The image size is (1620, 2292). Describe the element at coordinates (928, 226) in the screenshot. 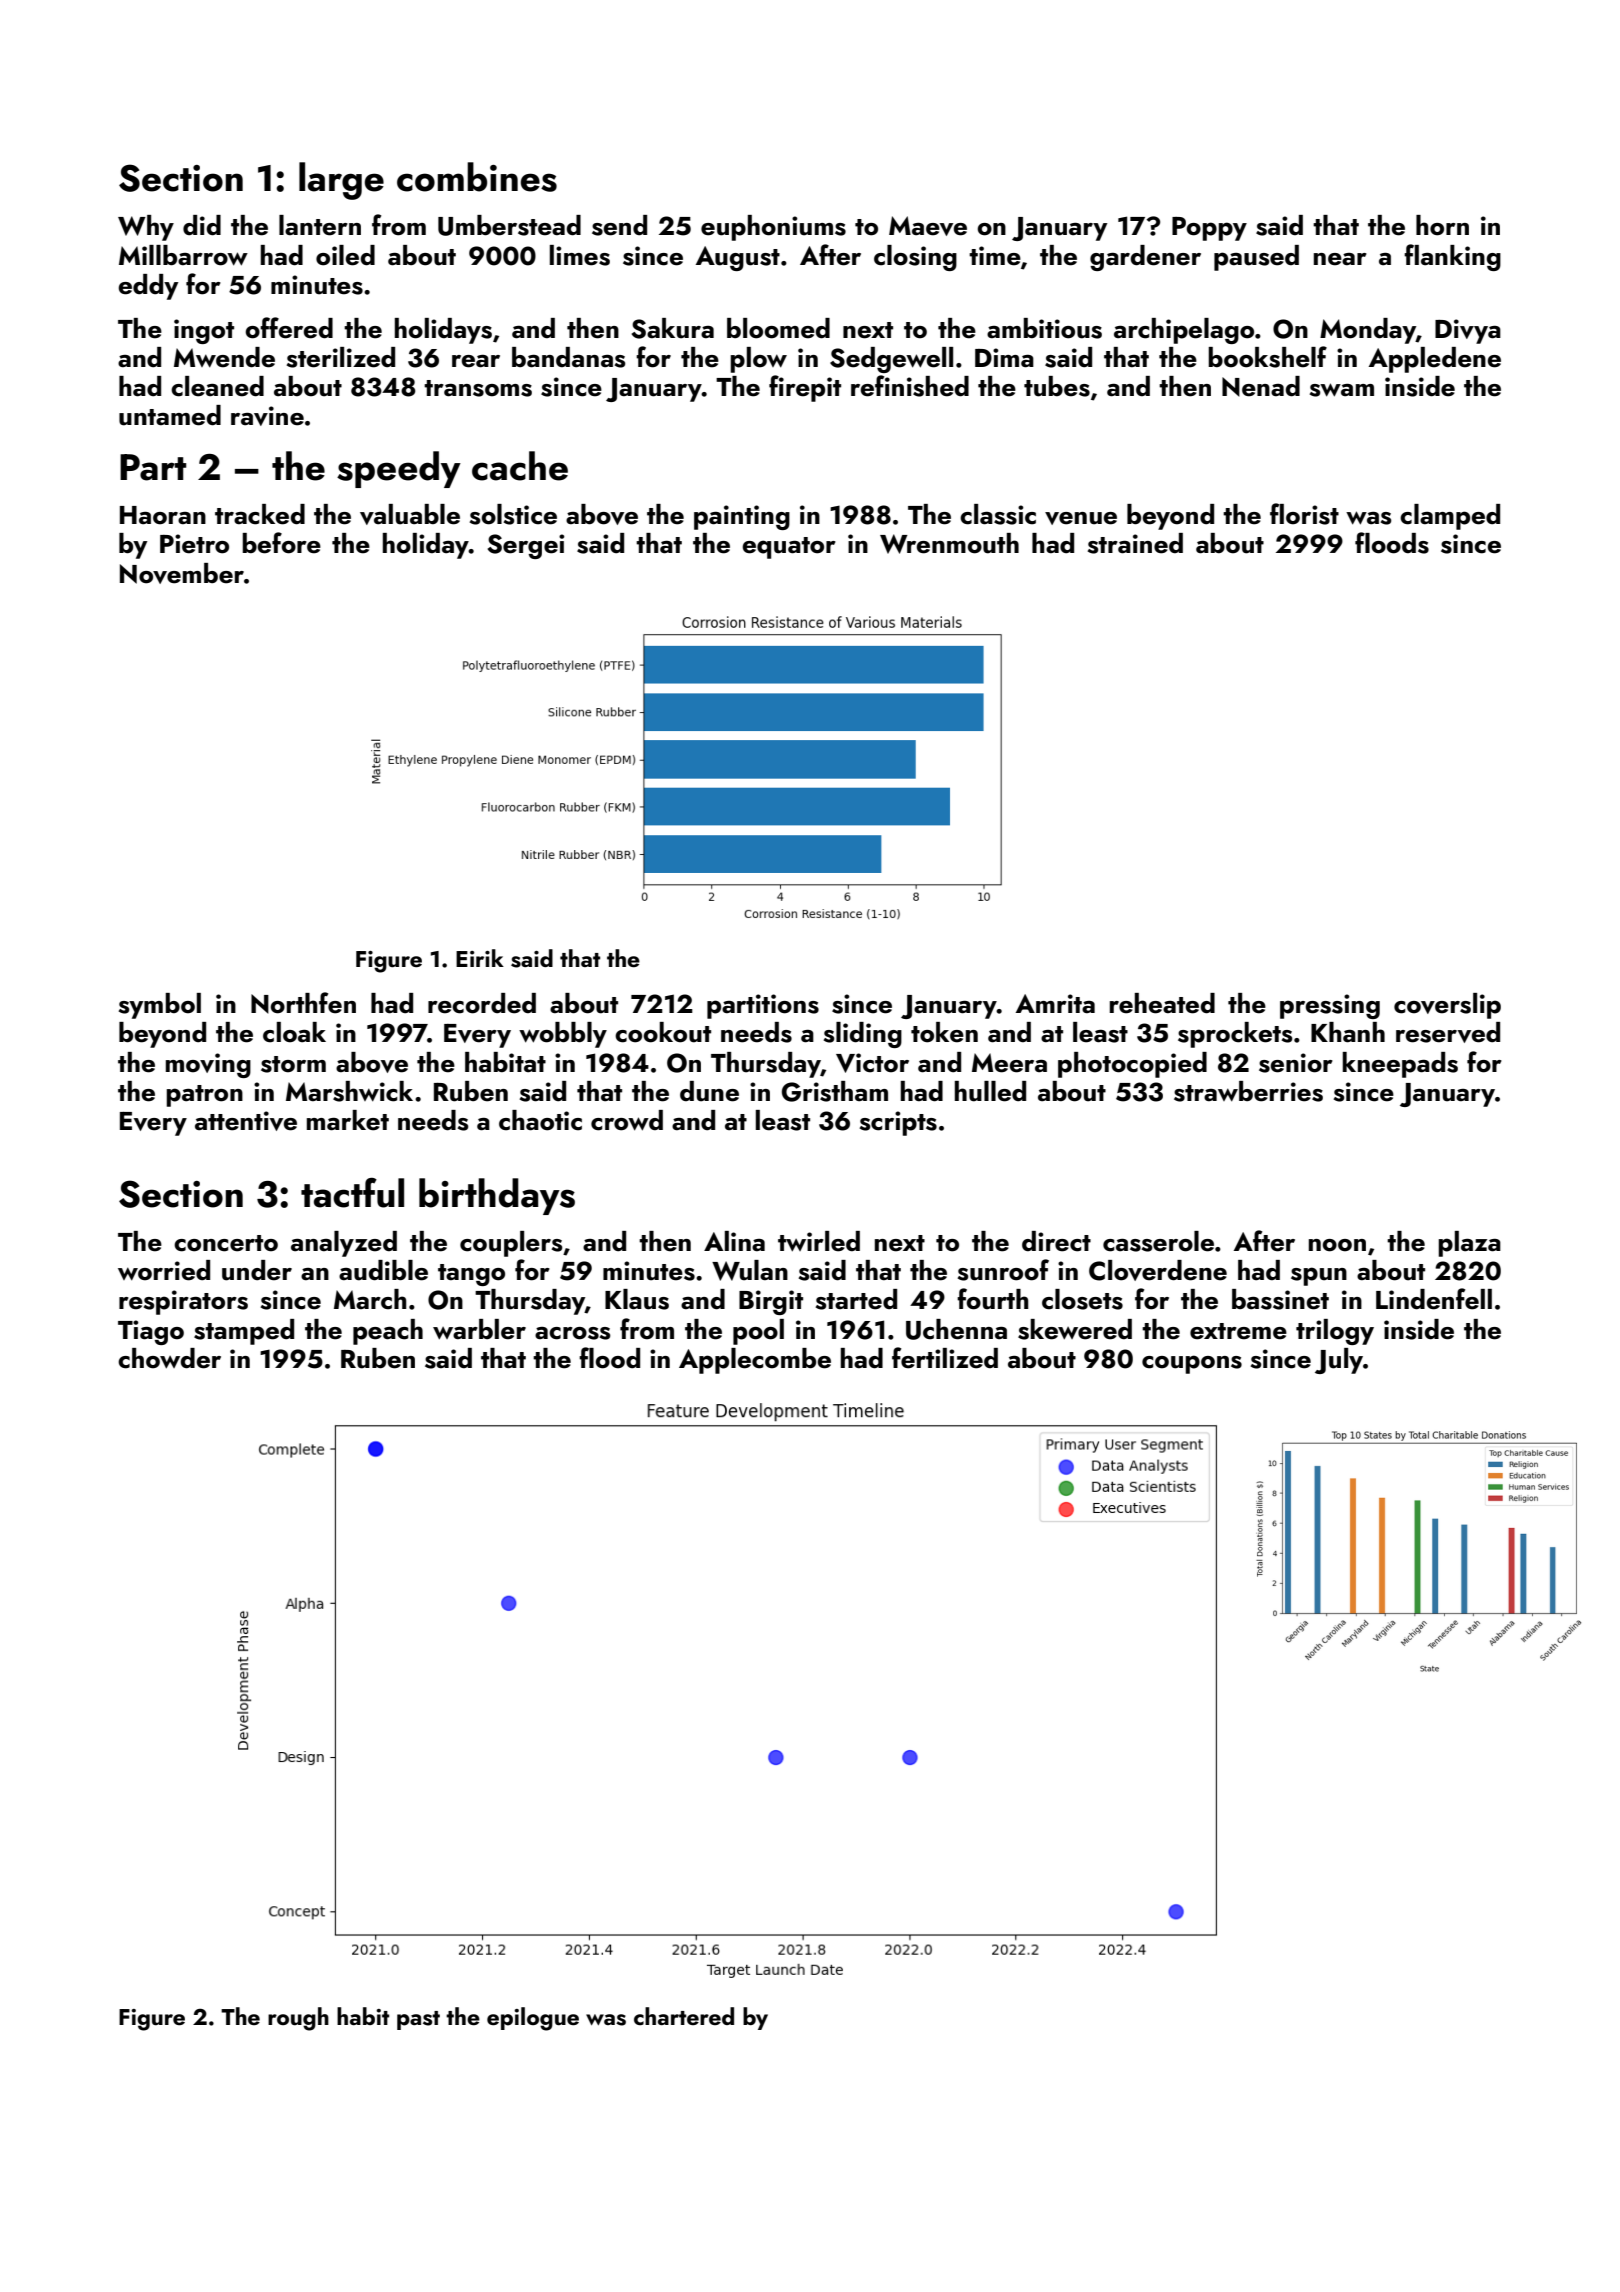

I see `Maeve` at that location.
